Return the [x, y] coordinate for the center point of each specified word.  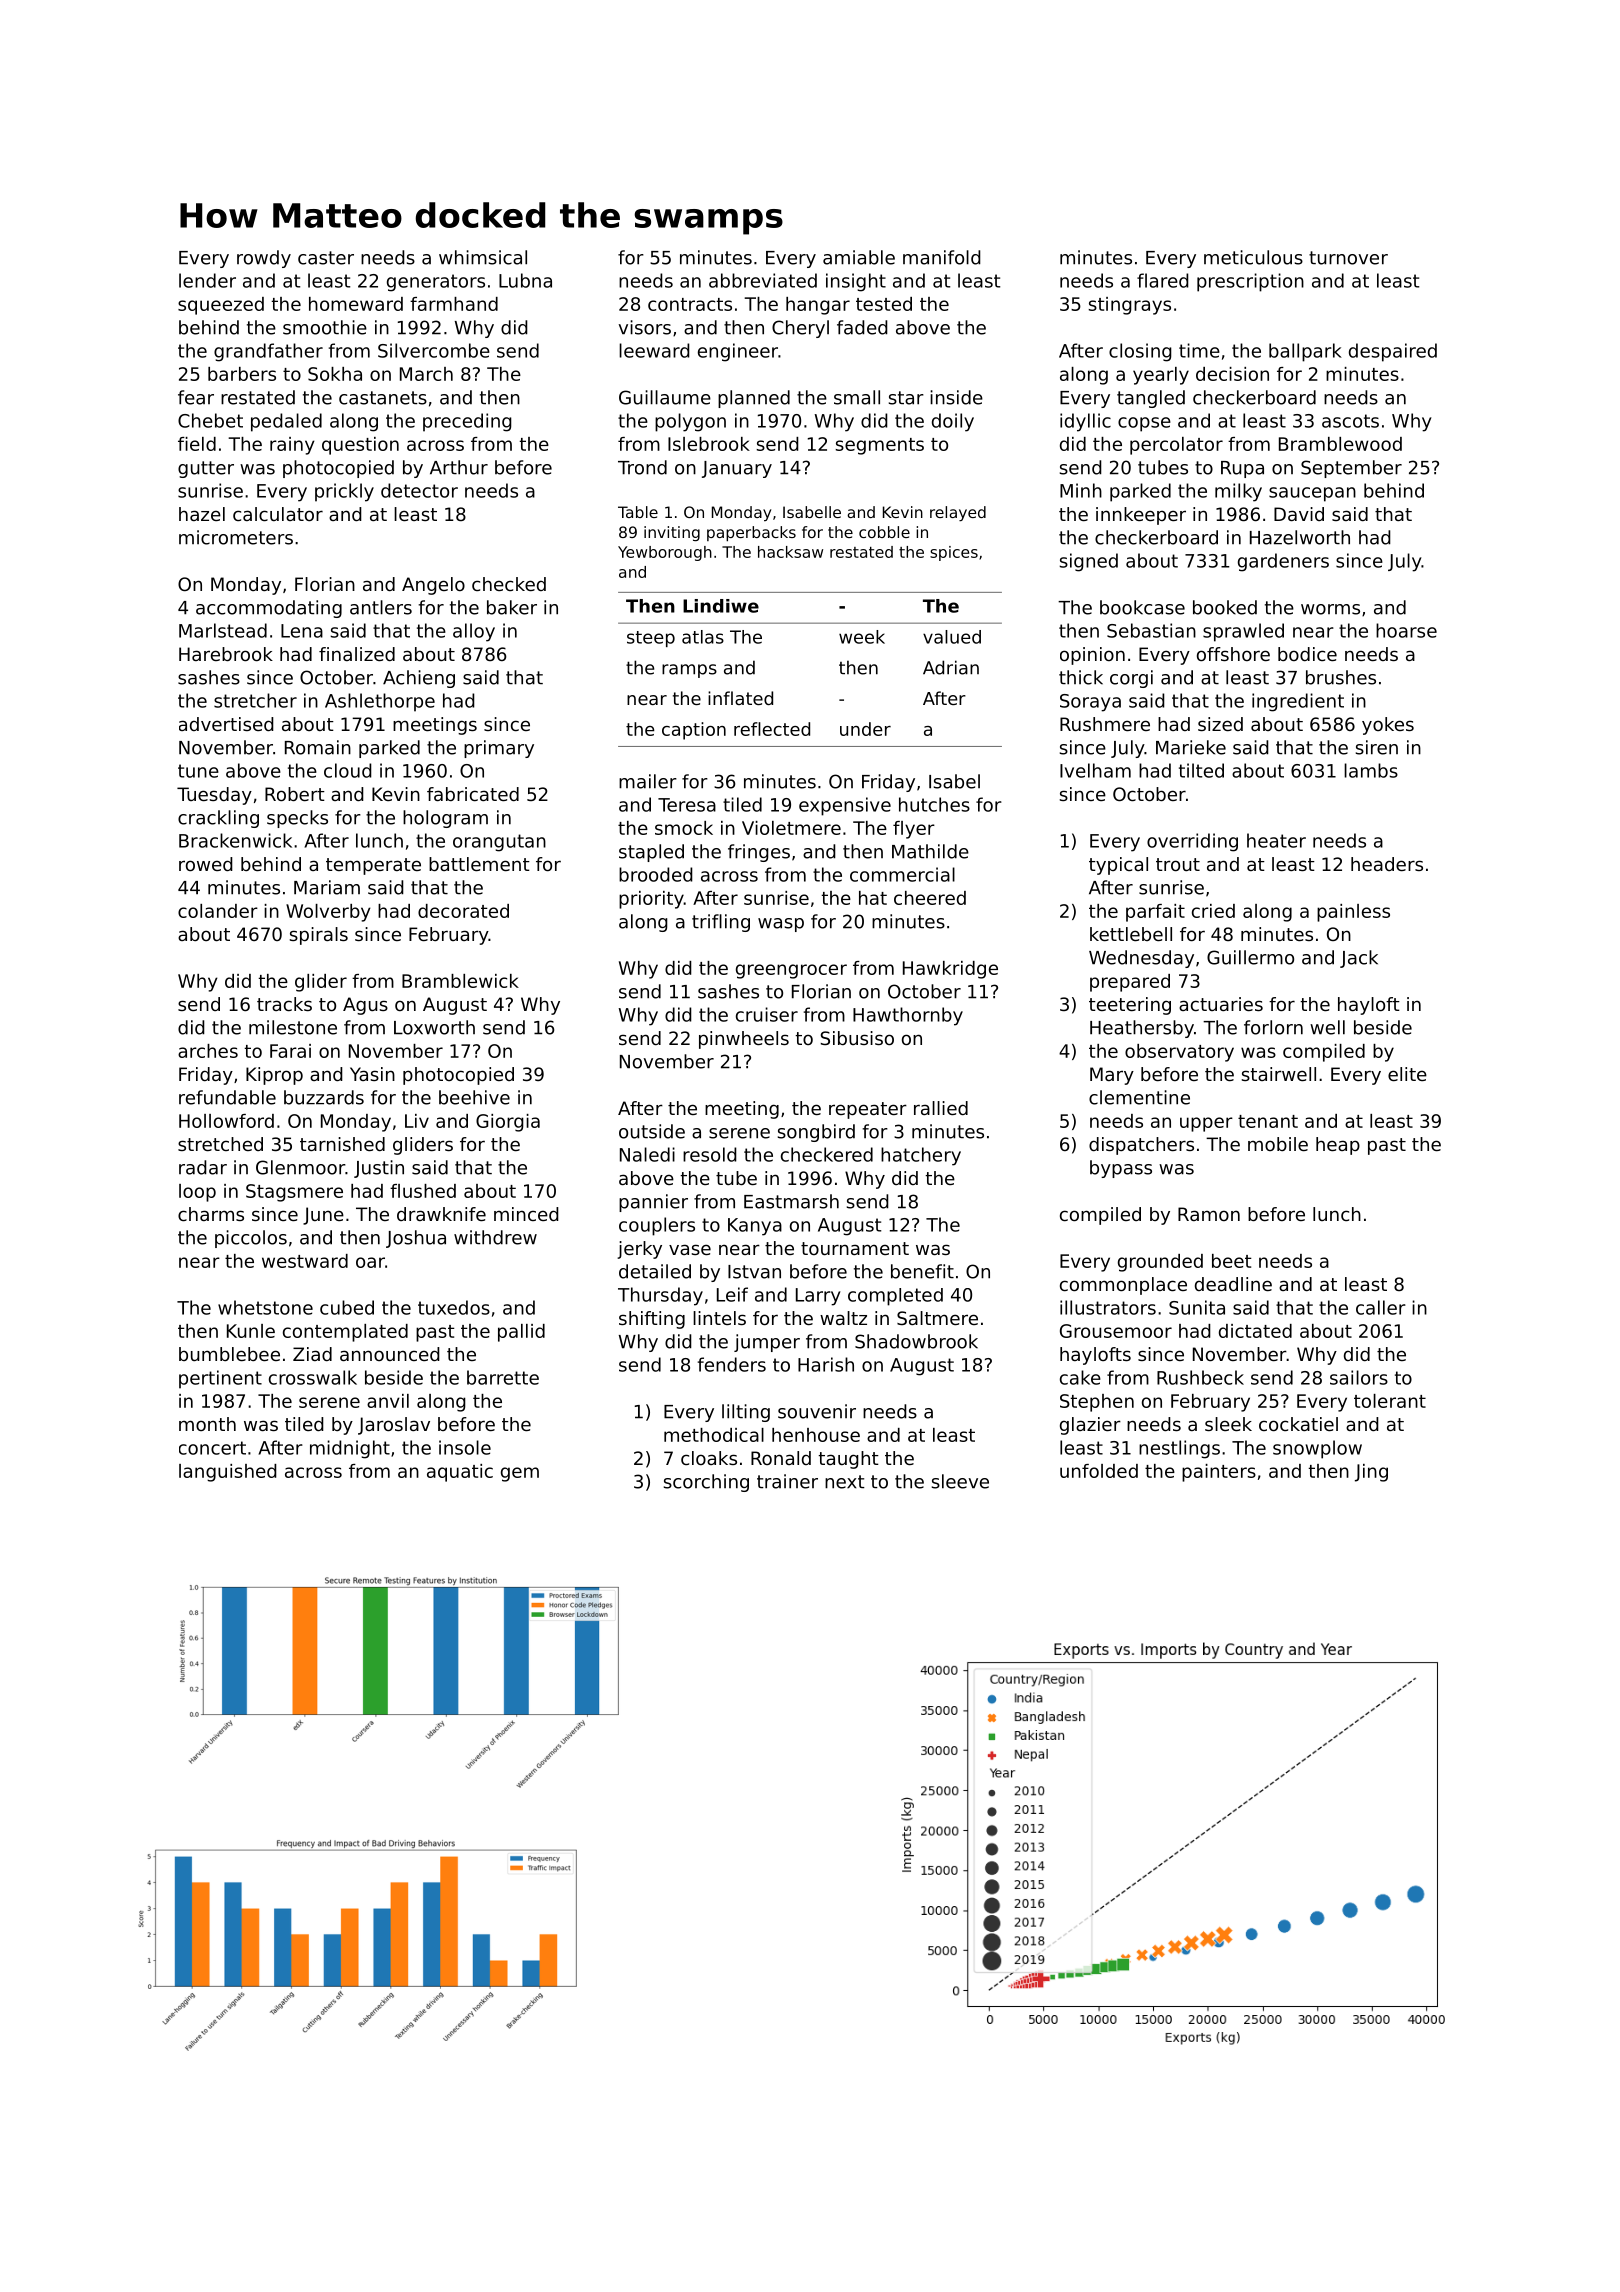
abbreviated [763, 280]
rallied [941, 1108]
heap [1338, 1146]
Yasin [372, 1074]
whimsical [483, 257]
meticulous [1253, 257]
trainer [787, 1481]
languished [228, 1473]
